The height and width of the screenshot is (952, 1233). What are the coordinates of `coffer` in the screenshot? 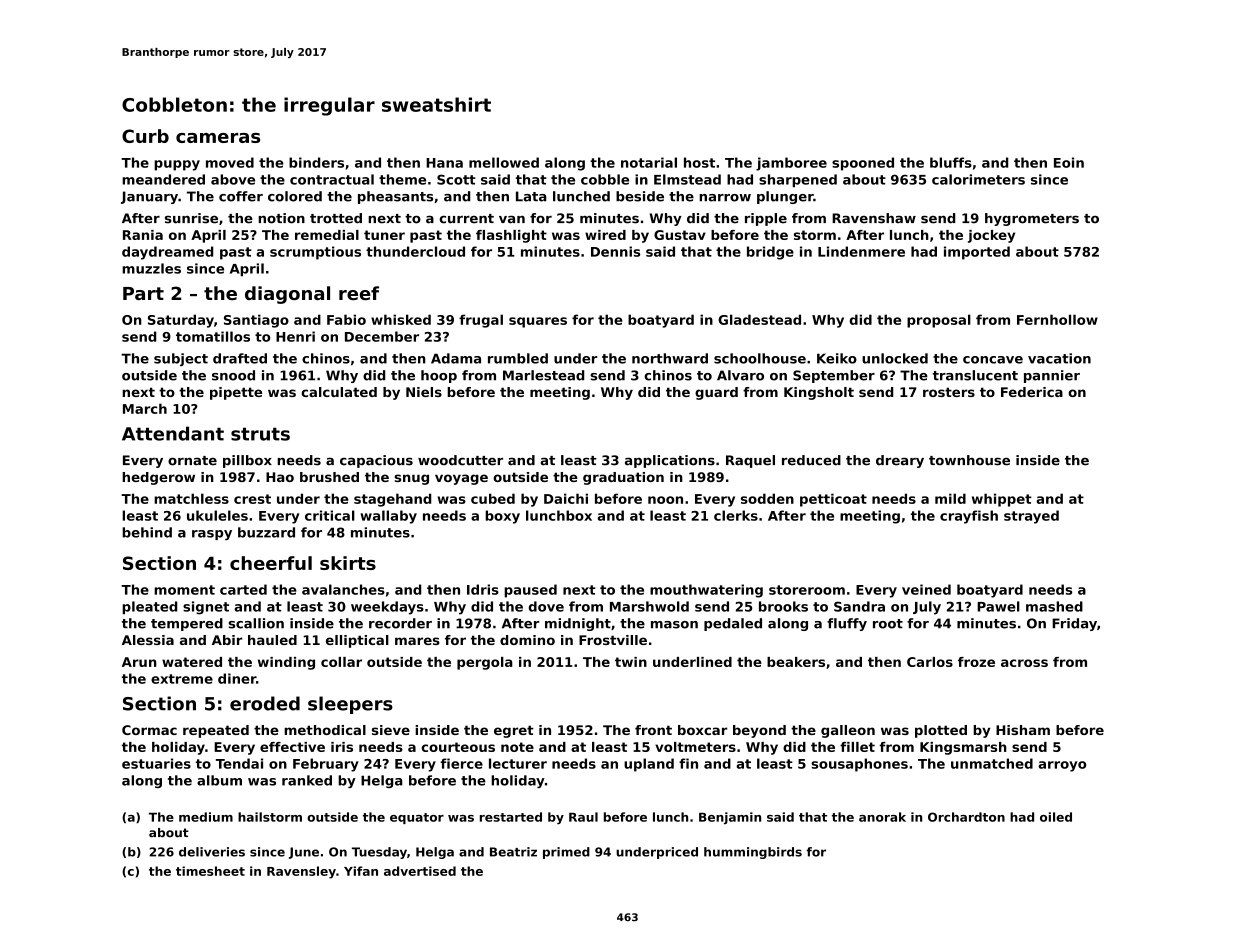 It's located at (241, 196).
